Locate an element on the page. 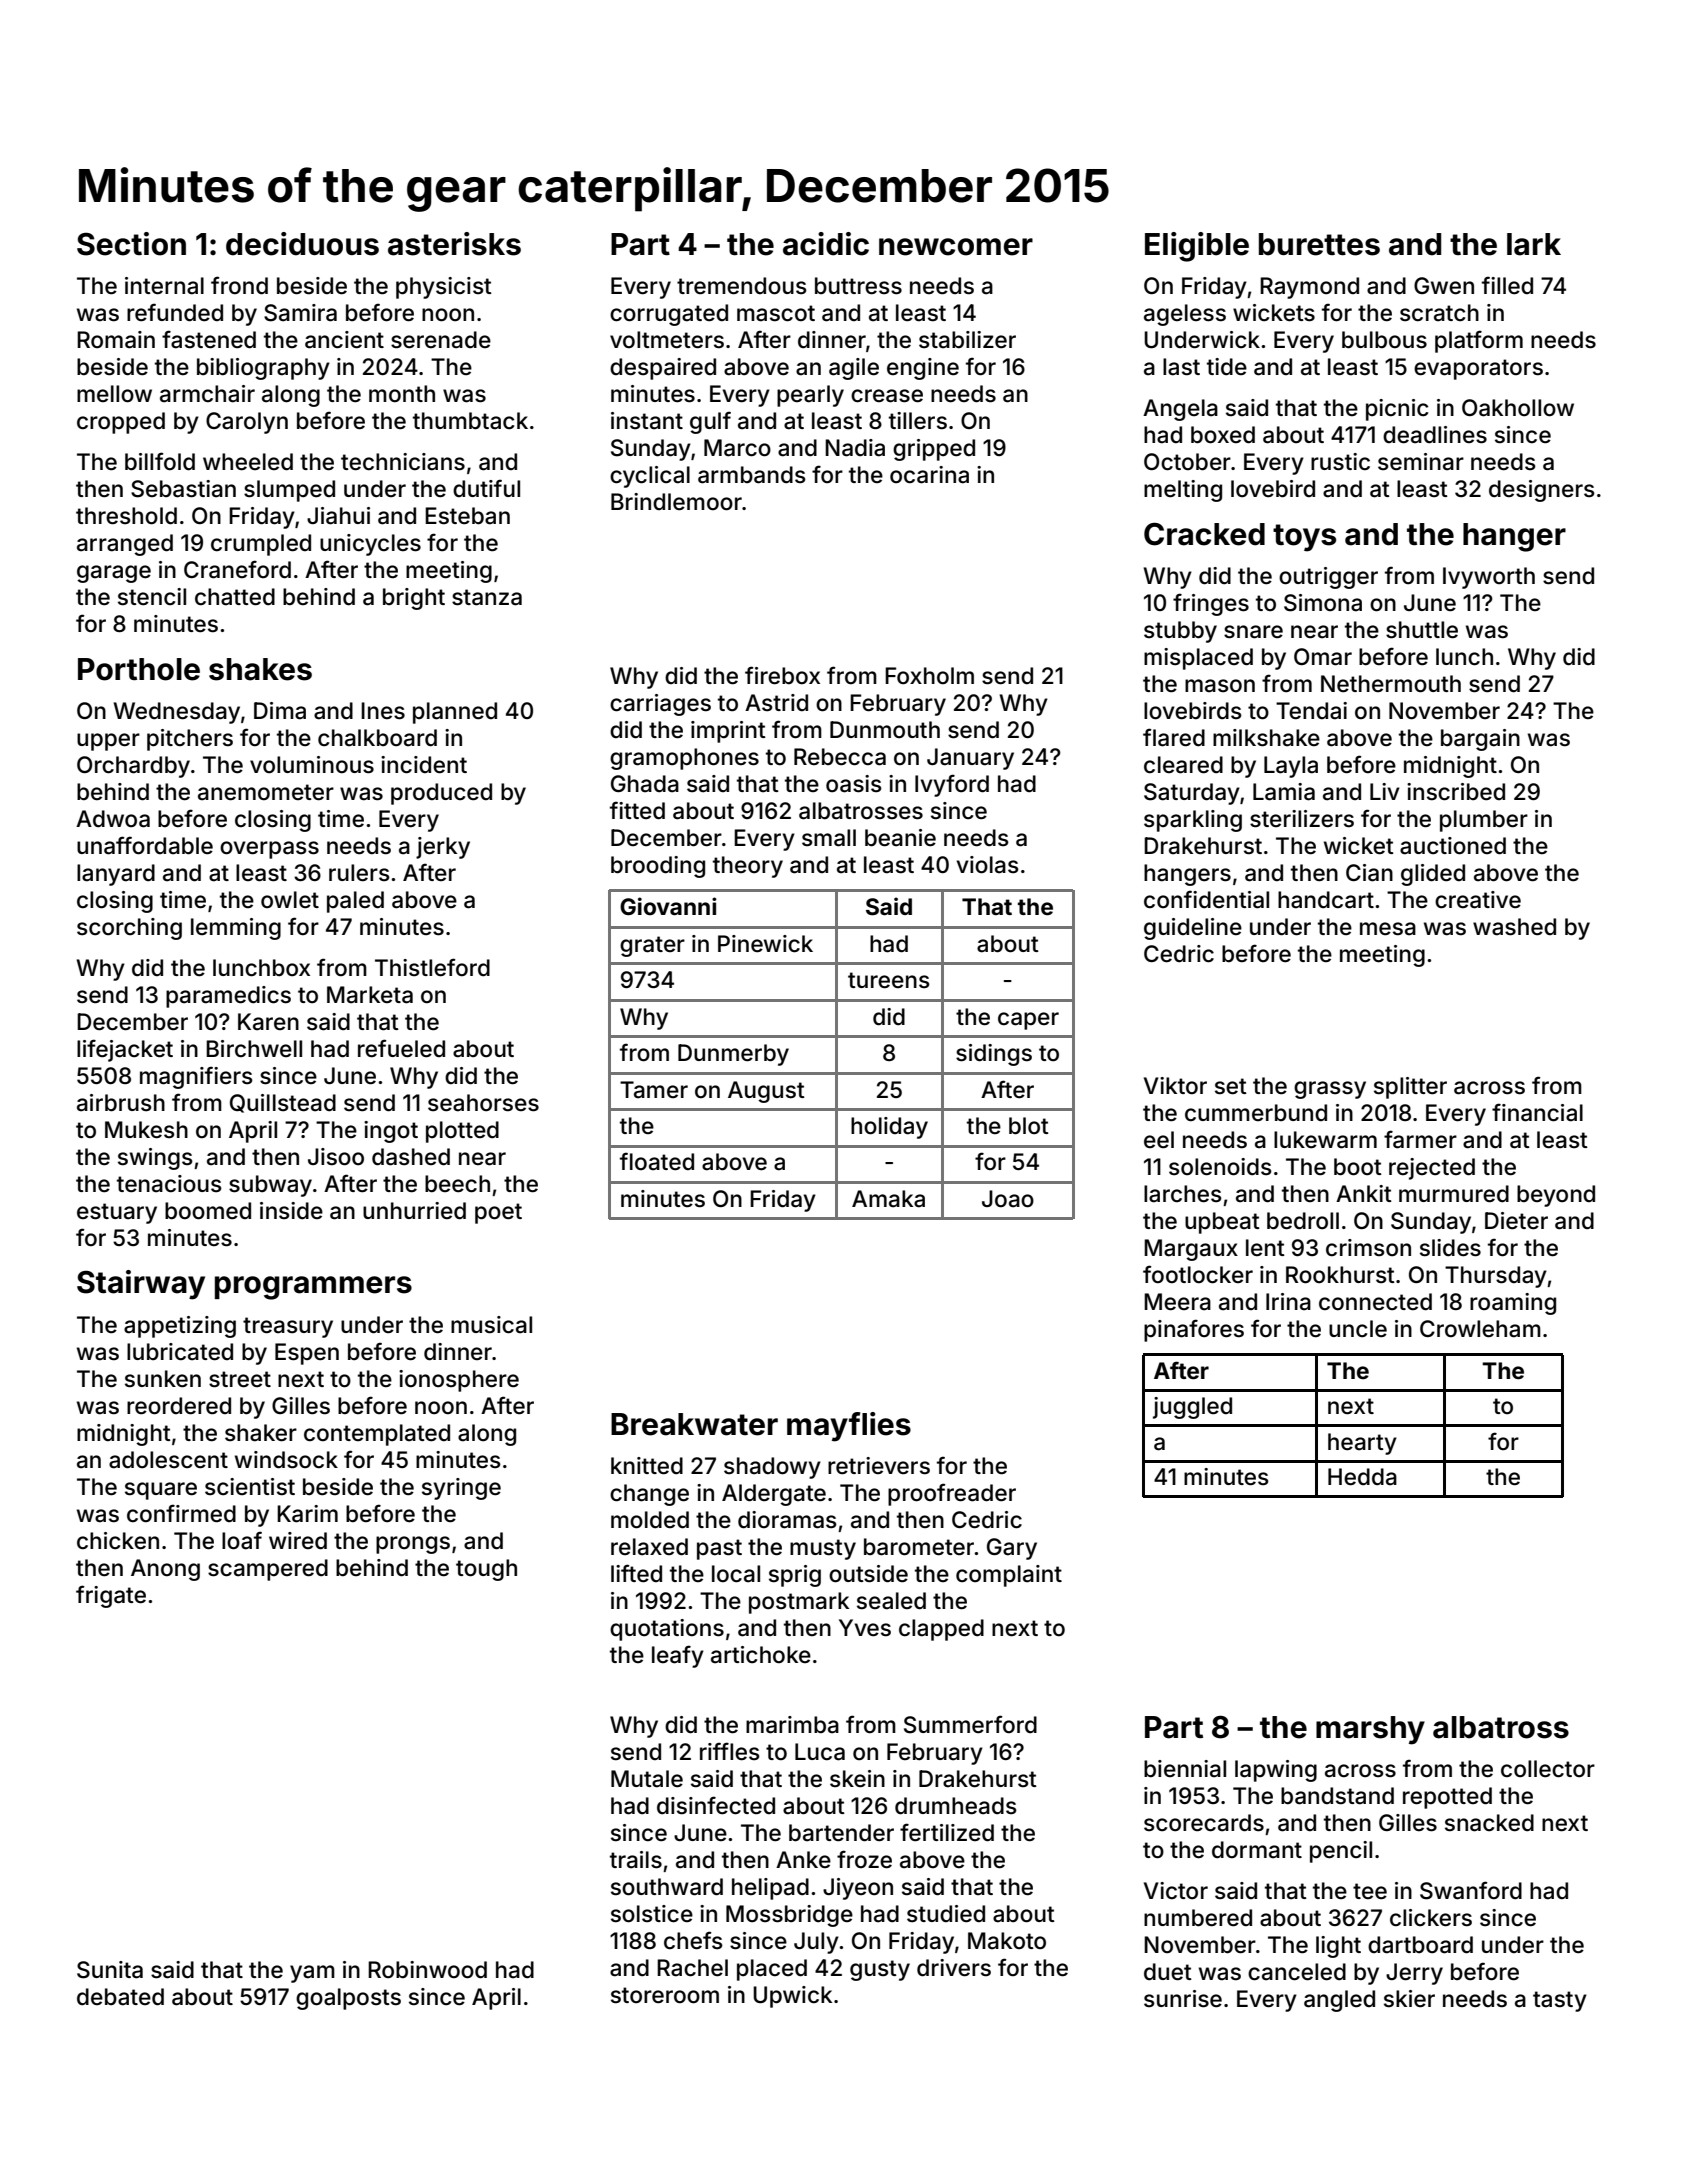 This page has width=1683, height=2178. debated is located at coordinates (120, 1997).
